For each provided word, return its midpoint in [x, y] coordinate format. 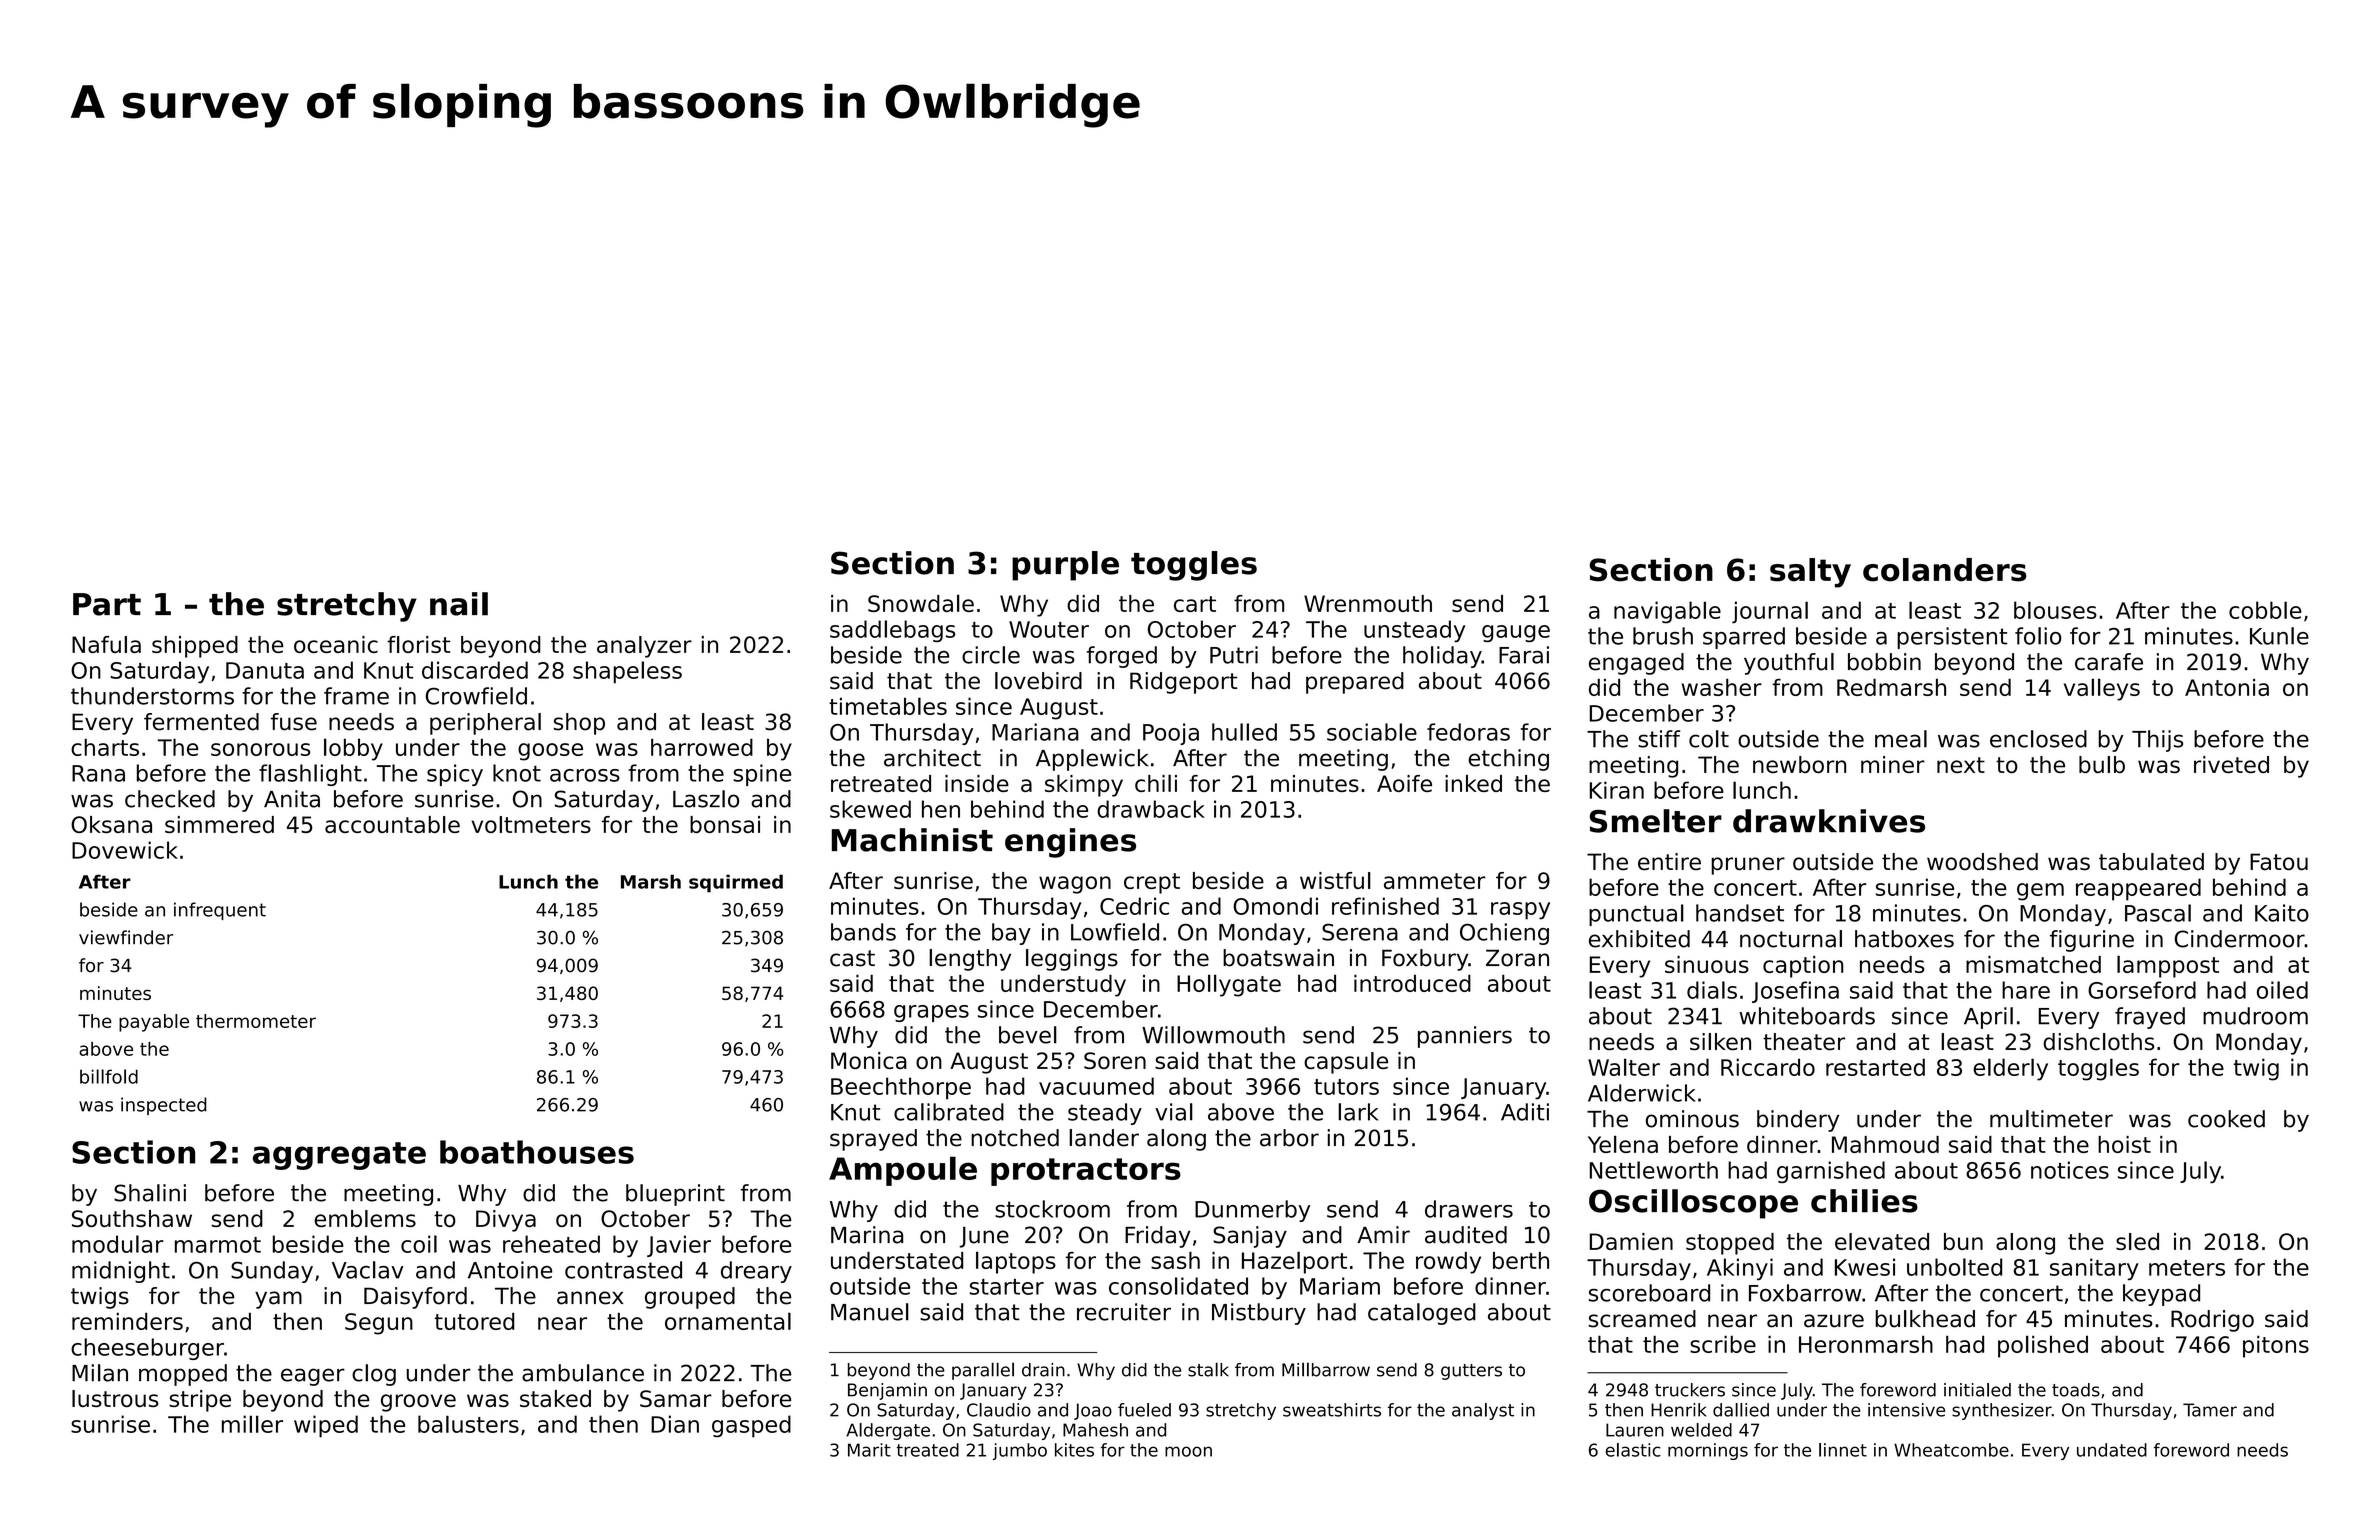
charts [105, 747]
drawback [1151, 809]
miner [1893, 764]
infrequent [220, 911]
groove [418, 1403]
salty [1810, 573]
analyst [1483, 1411]
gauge [1516, 633]
